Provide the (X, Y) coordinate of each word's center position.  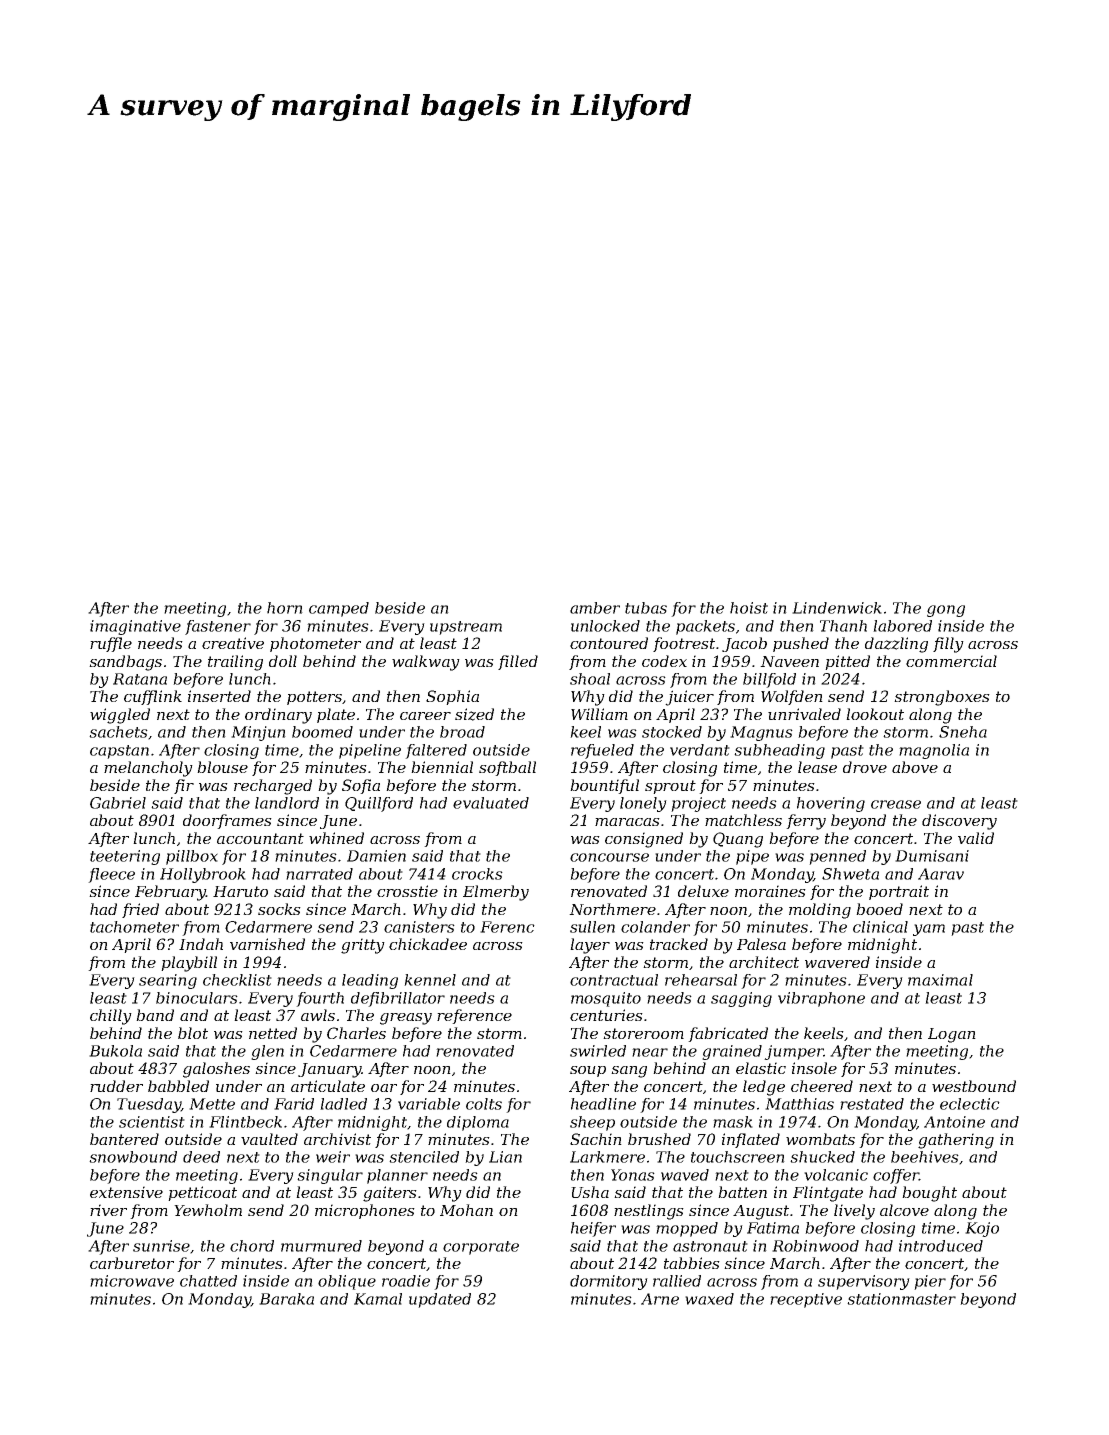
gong (946, 611)
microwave (132, 1281)
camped (339, 609)
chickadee (428, 944)
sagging (741, 999)
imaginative (135, 627)
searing (168, 981)
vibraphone (821, 999)
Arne (660, 1299)
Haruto (240, 891)
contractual (614, 980)
